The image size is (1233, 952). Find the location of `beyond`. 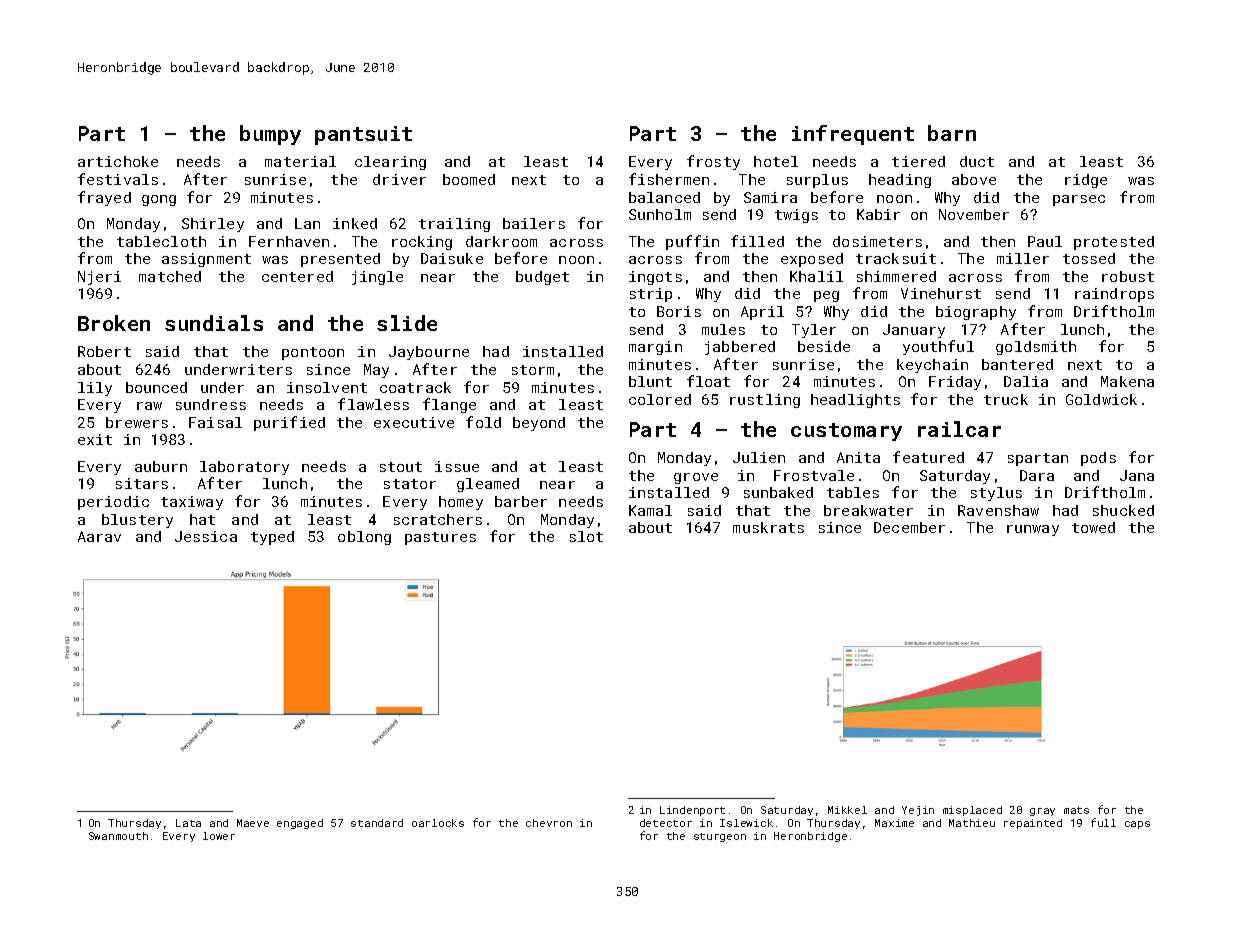

beyond is located at coordinates (539, 424).
